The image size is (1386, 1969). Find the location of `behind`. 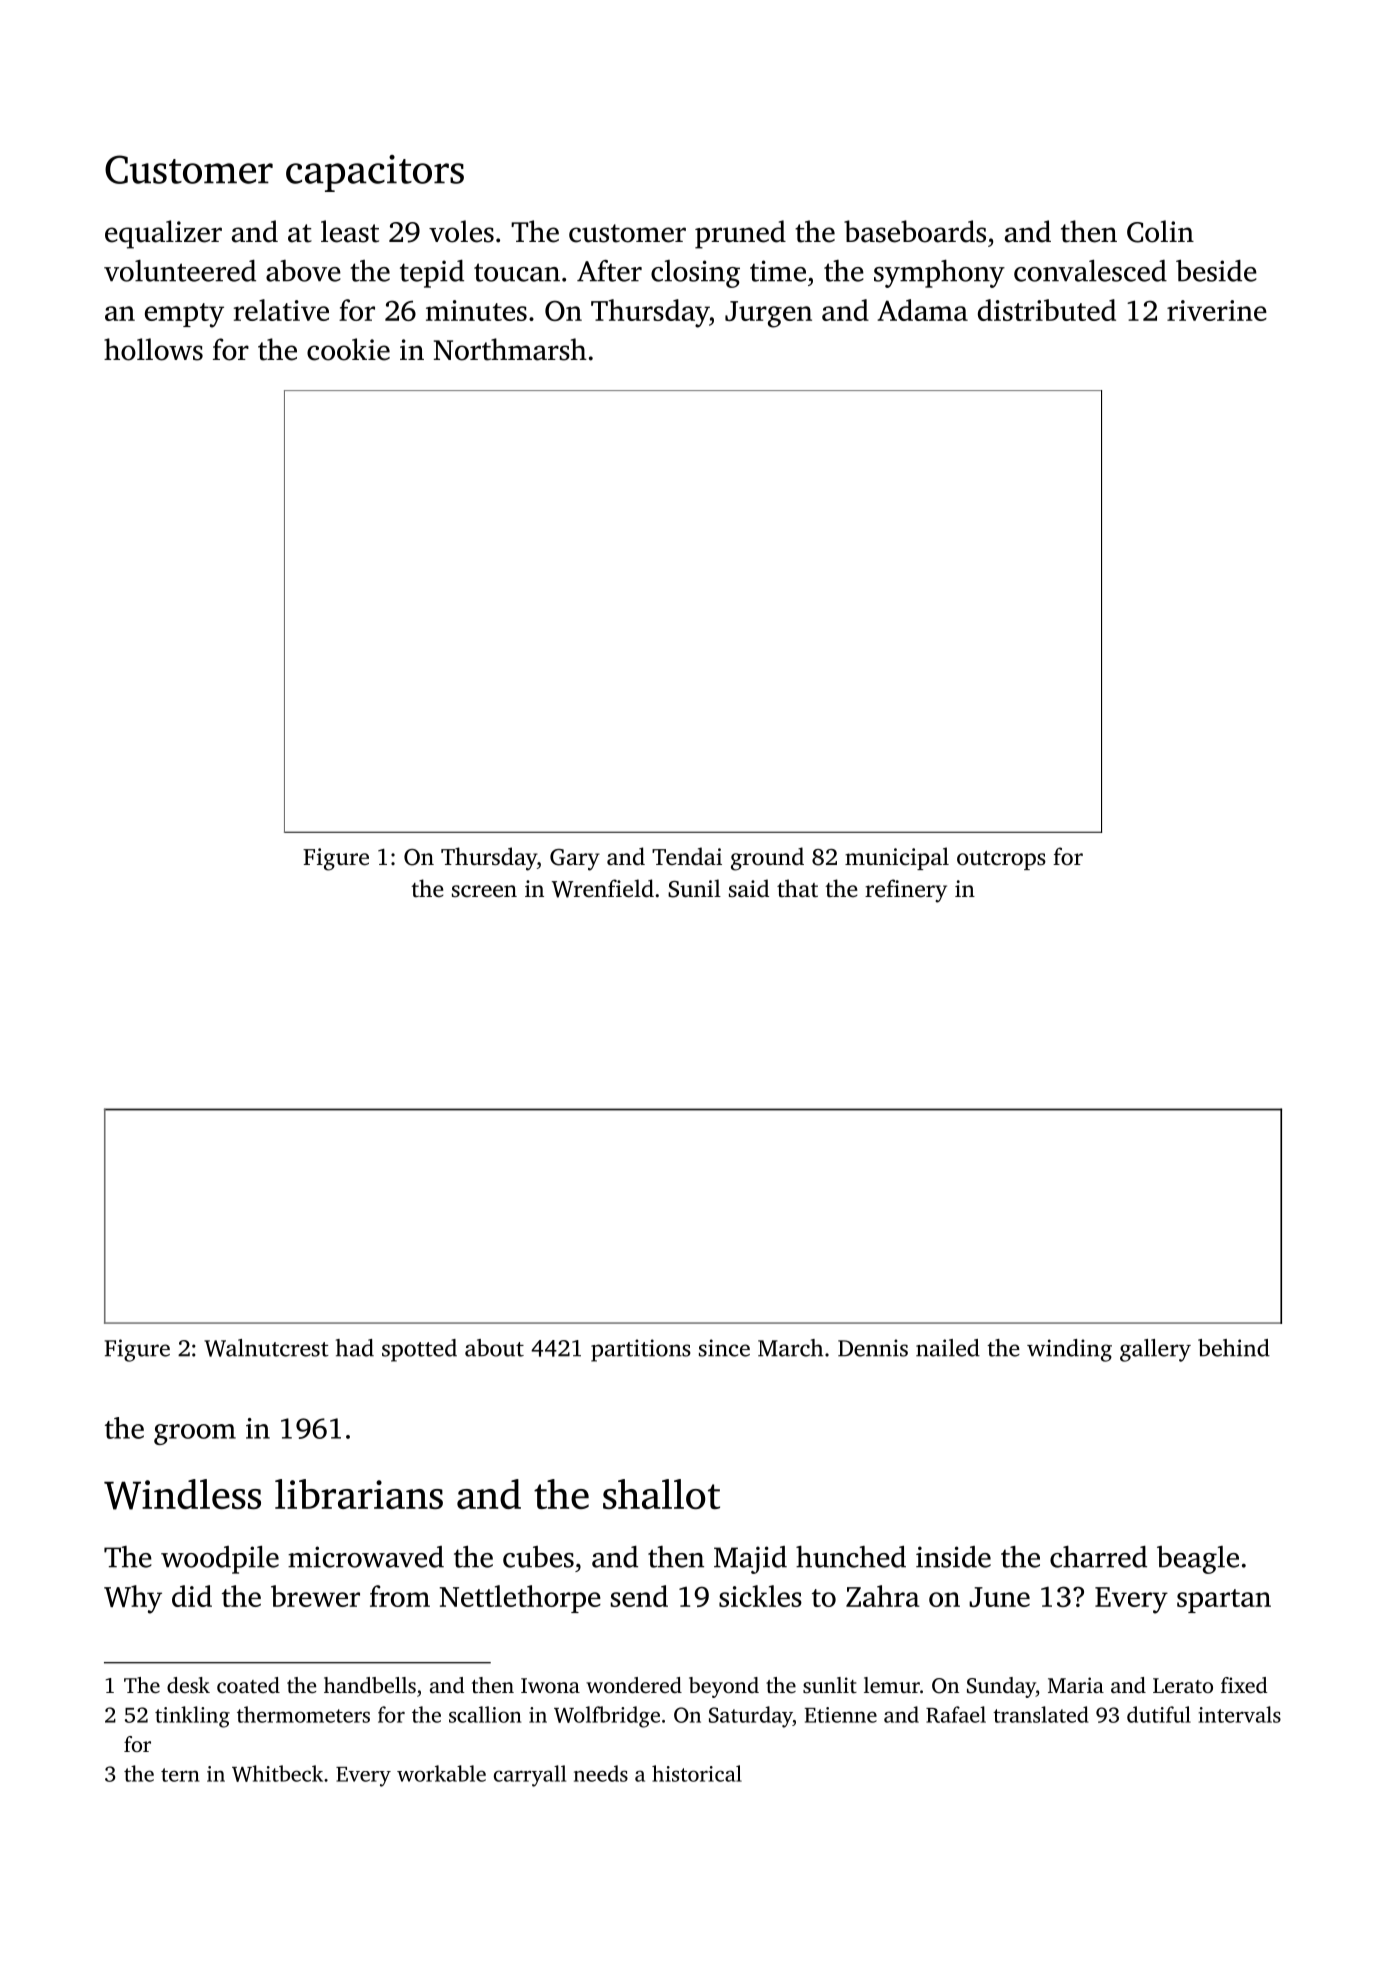

behind is located at coordinates (1234, 1348).
